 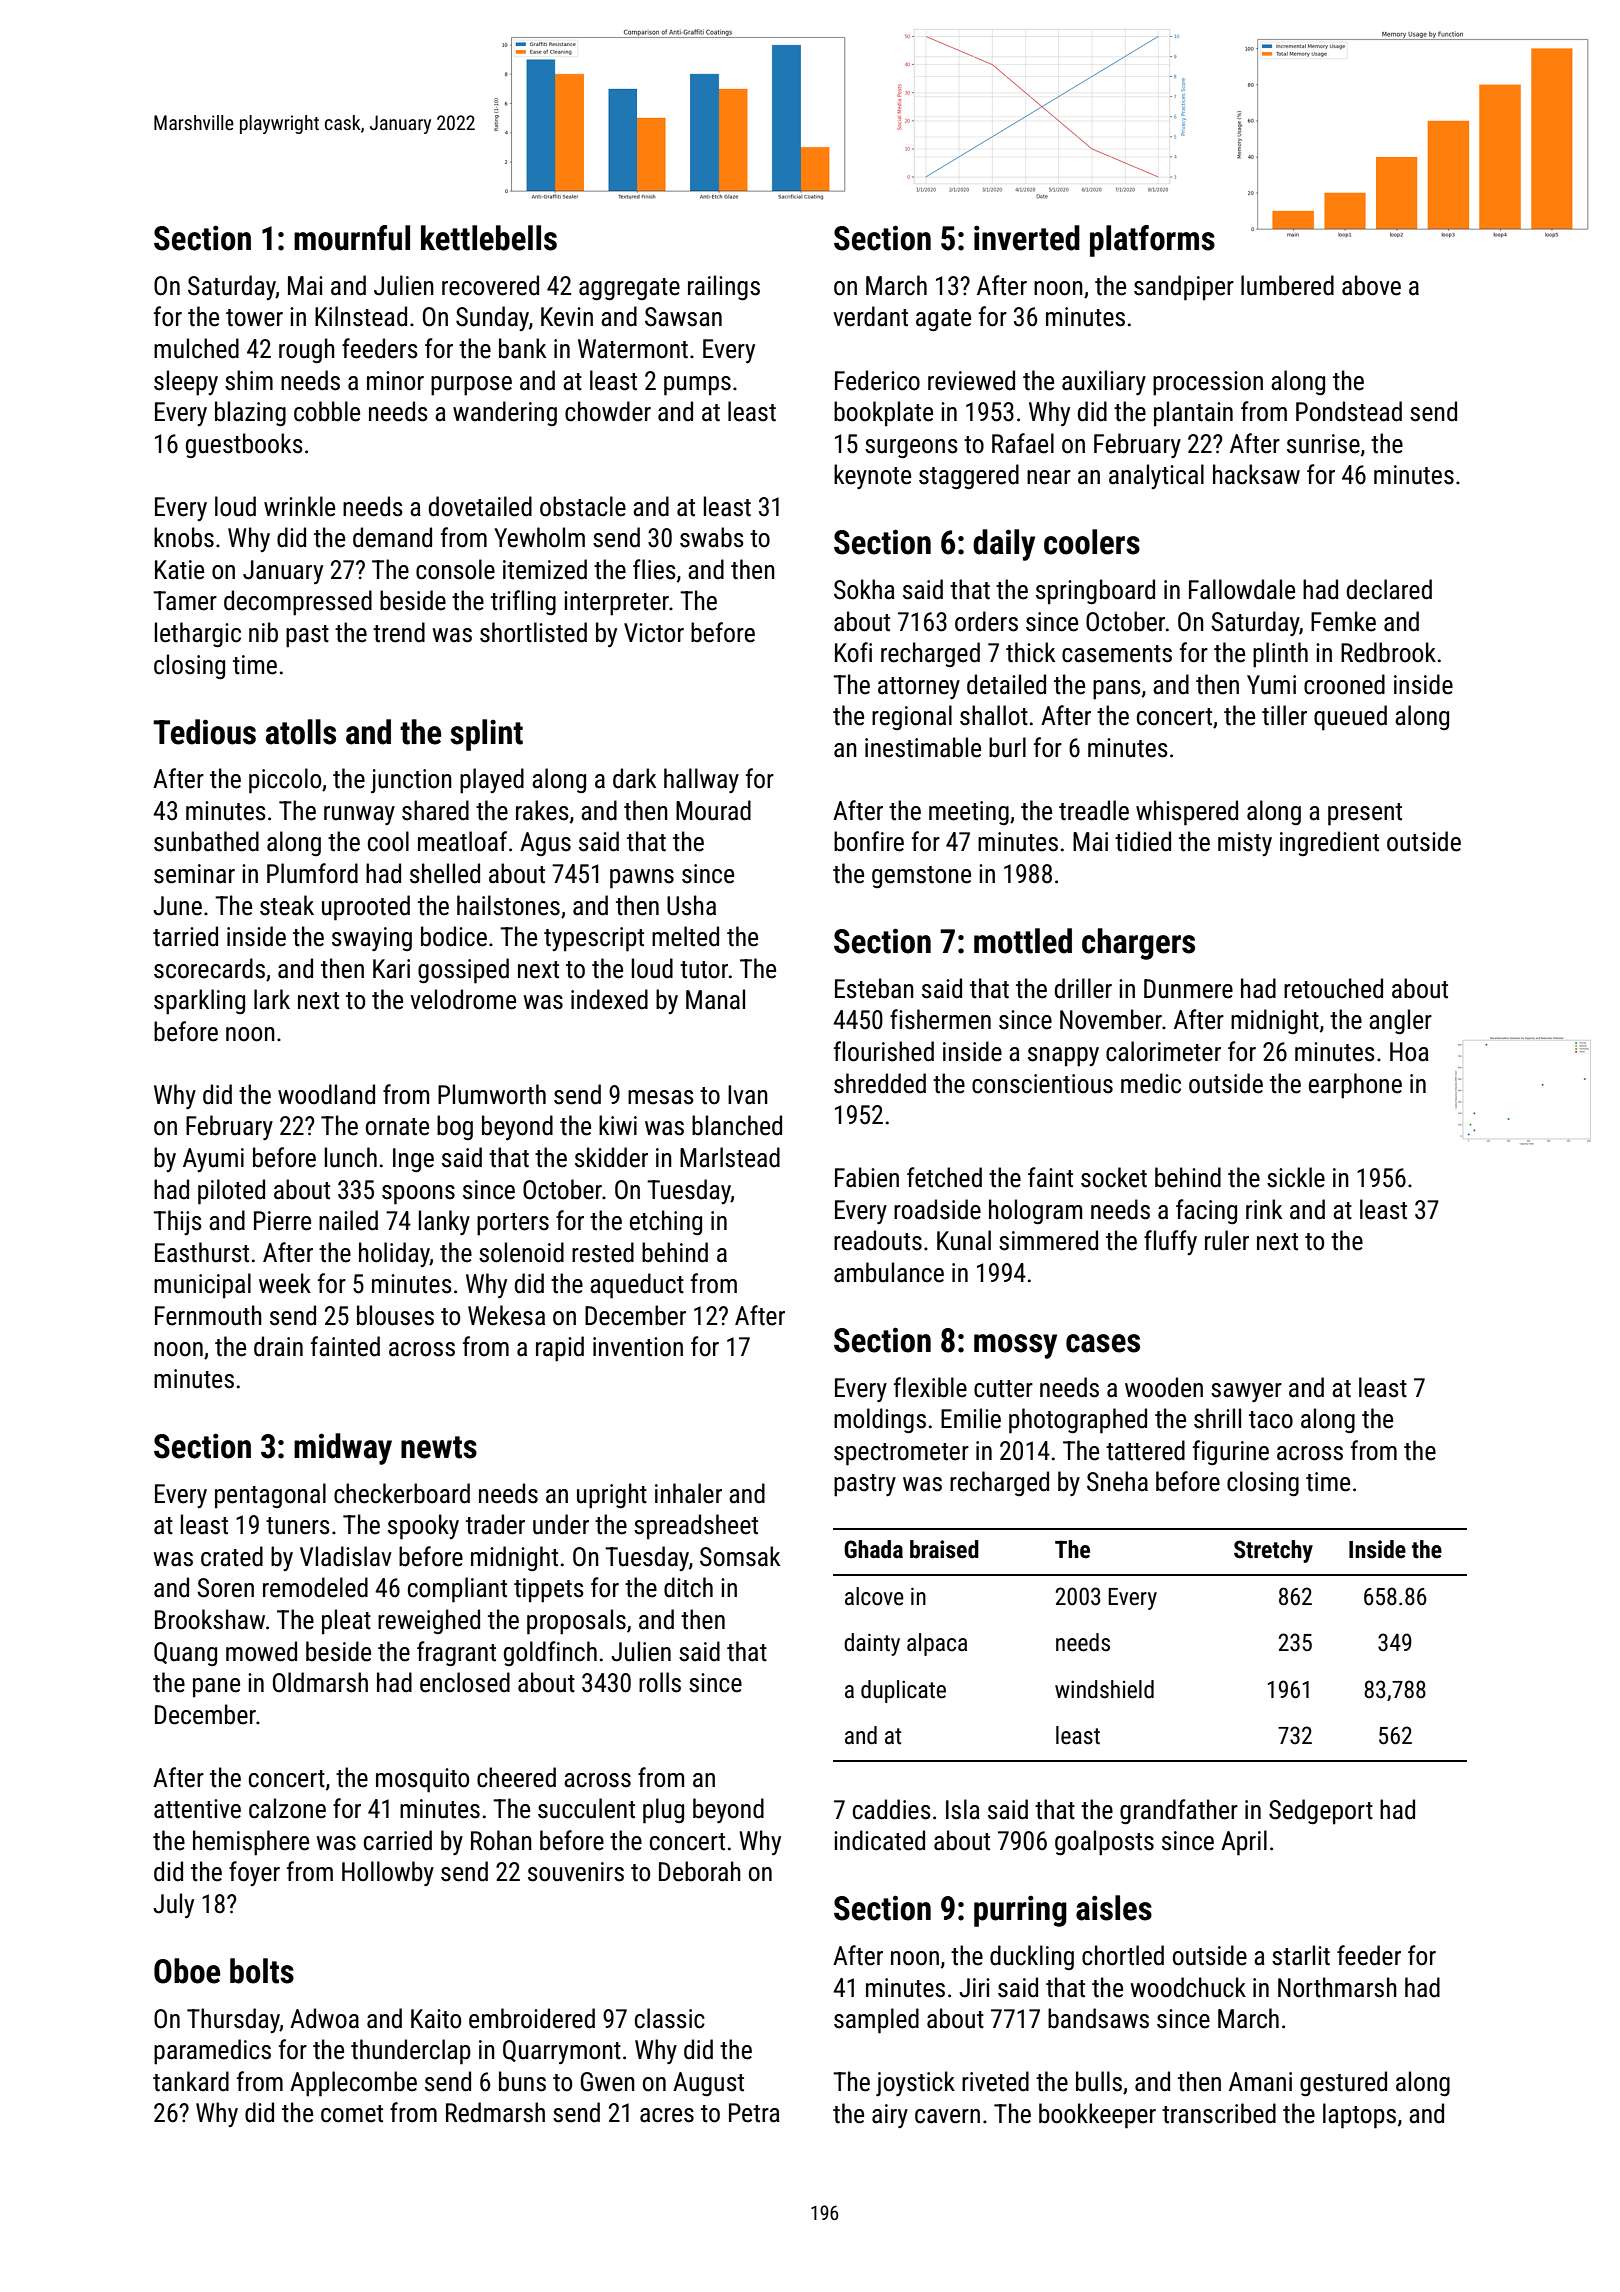 I want to click on sawyer, so click(x=1246, y=1392).
